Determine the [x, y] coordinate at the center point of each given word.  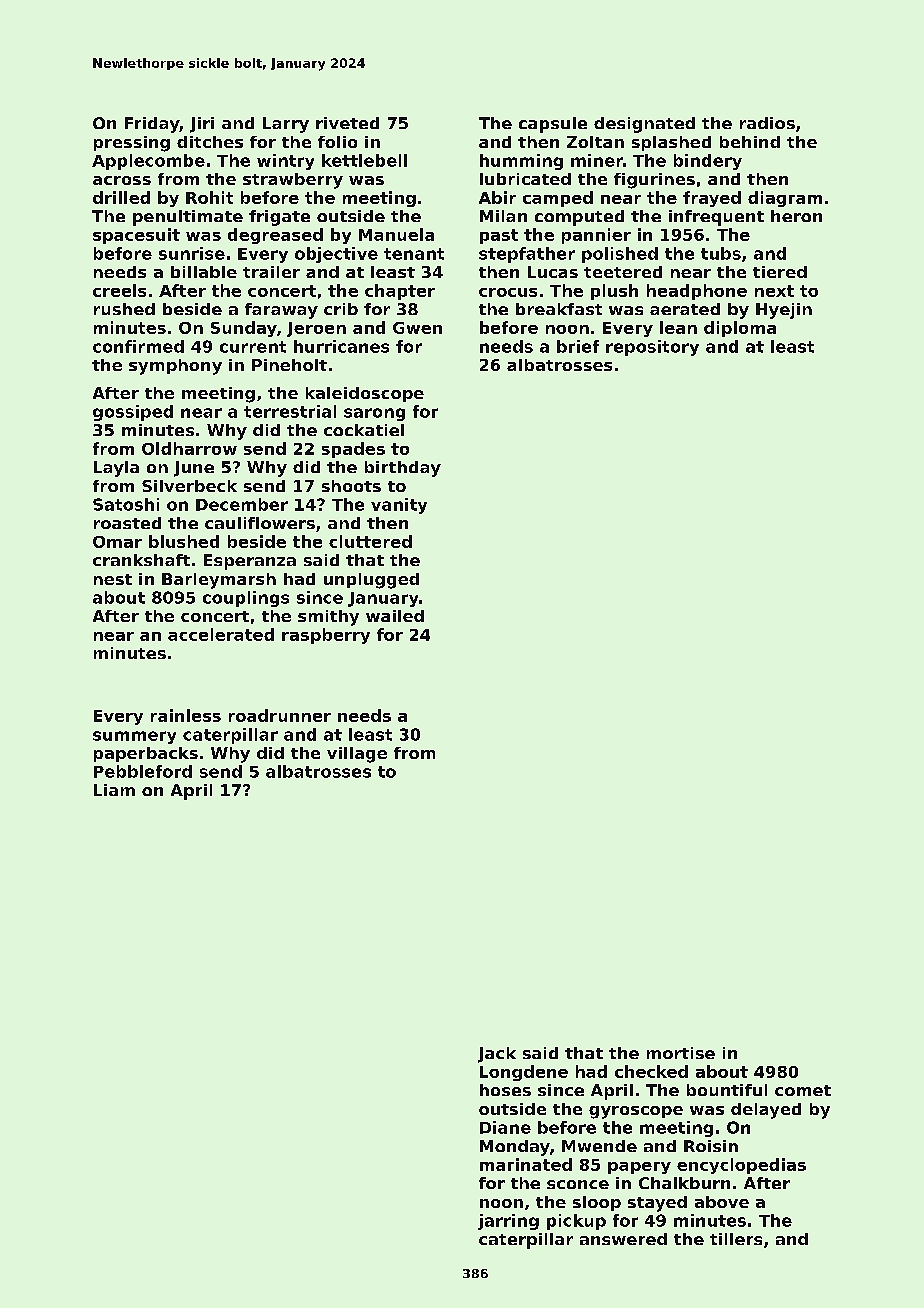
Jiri [202, 125]
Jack [497, 1055]
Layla [116, 469]
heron [796, 216]
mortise [681, 1053]
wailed [395, 616]
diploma [740, 329]
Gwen [417, 328]
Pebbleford [143, 771]
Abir [497, 197]
